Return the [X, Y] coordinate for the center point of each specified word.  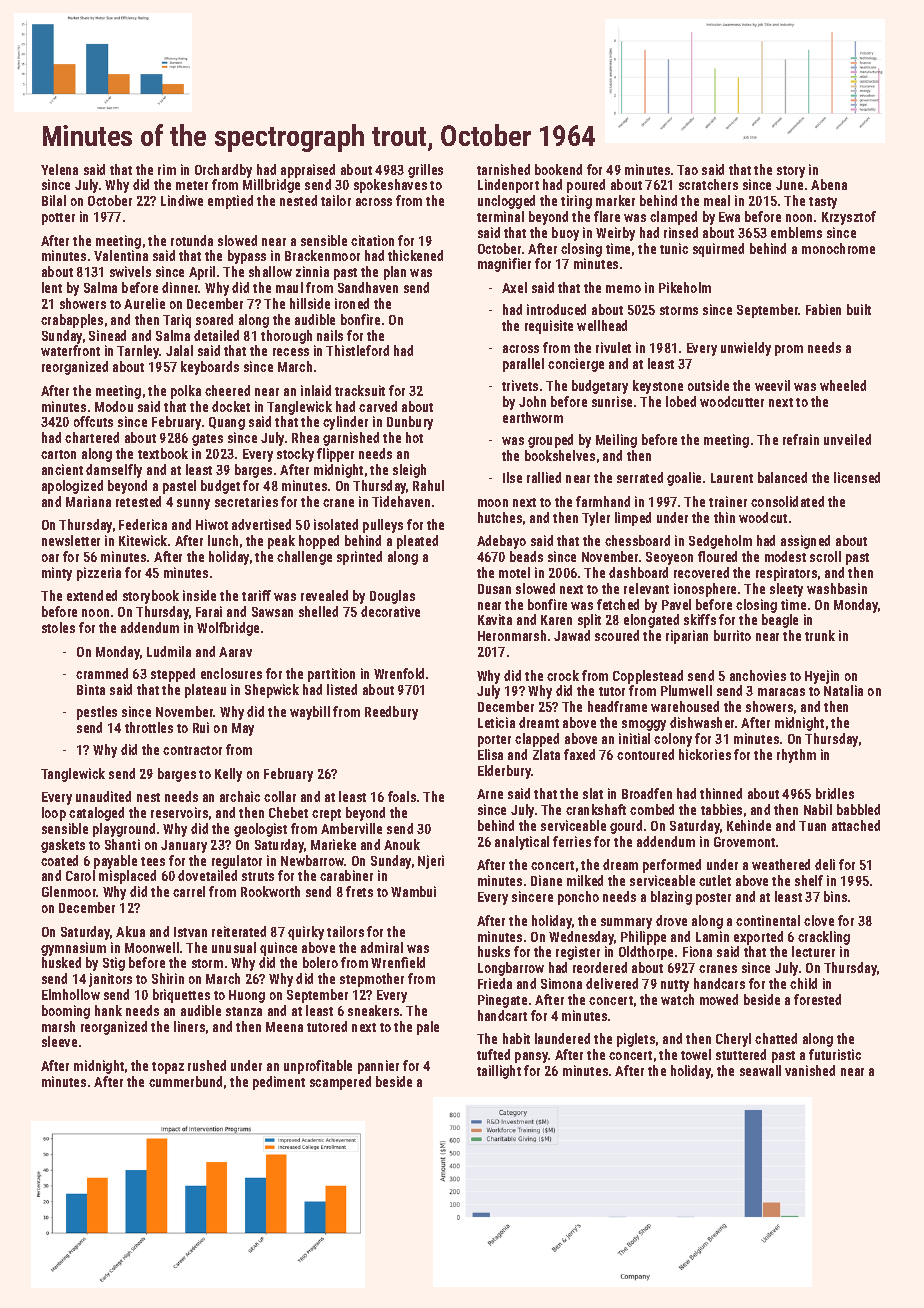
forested [817, 999]
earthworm [533, 417]
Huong [247, 996]
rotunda [192, 240]
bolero [320, 962]
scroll [825, 556]
